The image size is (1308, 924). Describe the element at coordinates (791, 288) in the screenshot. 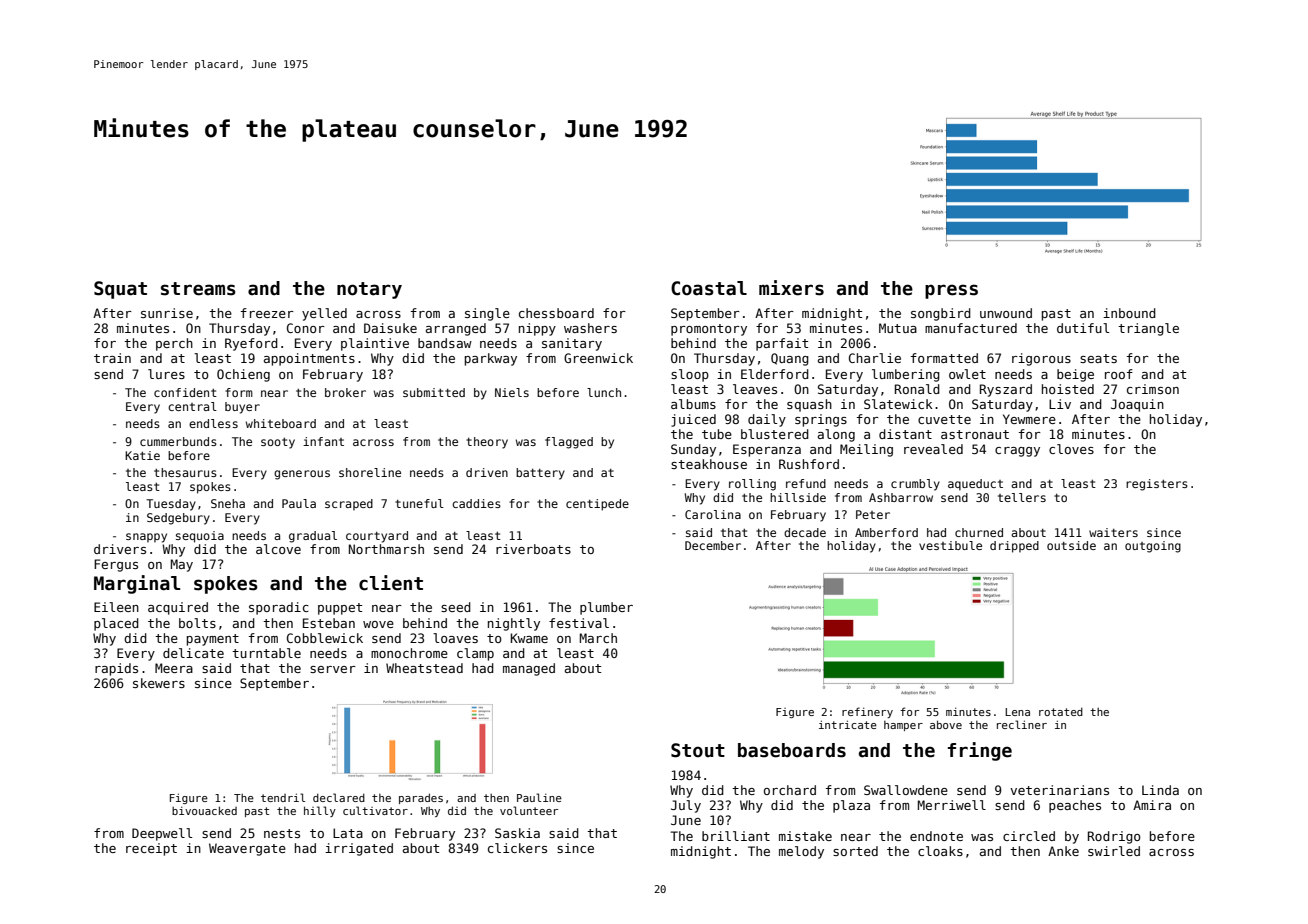

I see `mixers` at that location.
